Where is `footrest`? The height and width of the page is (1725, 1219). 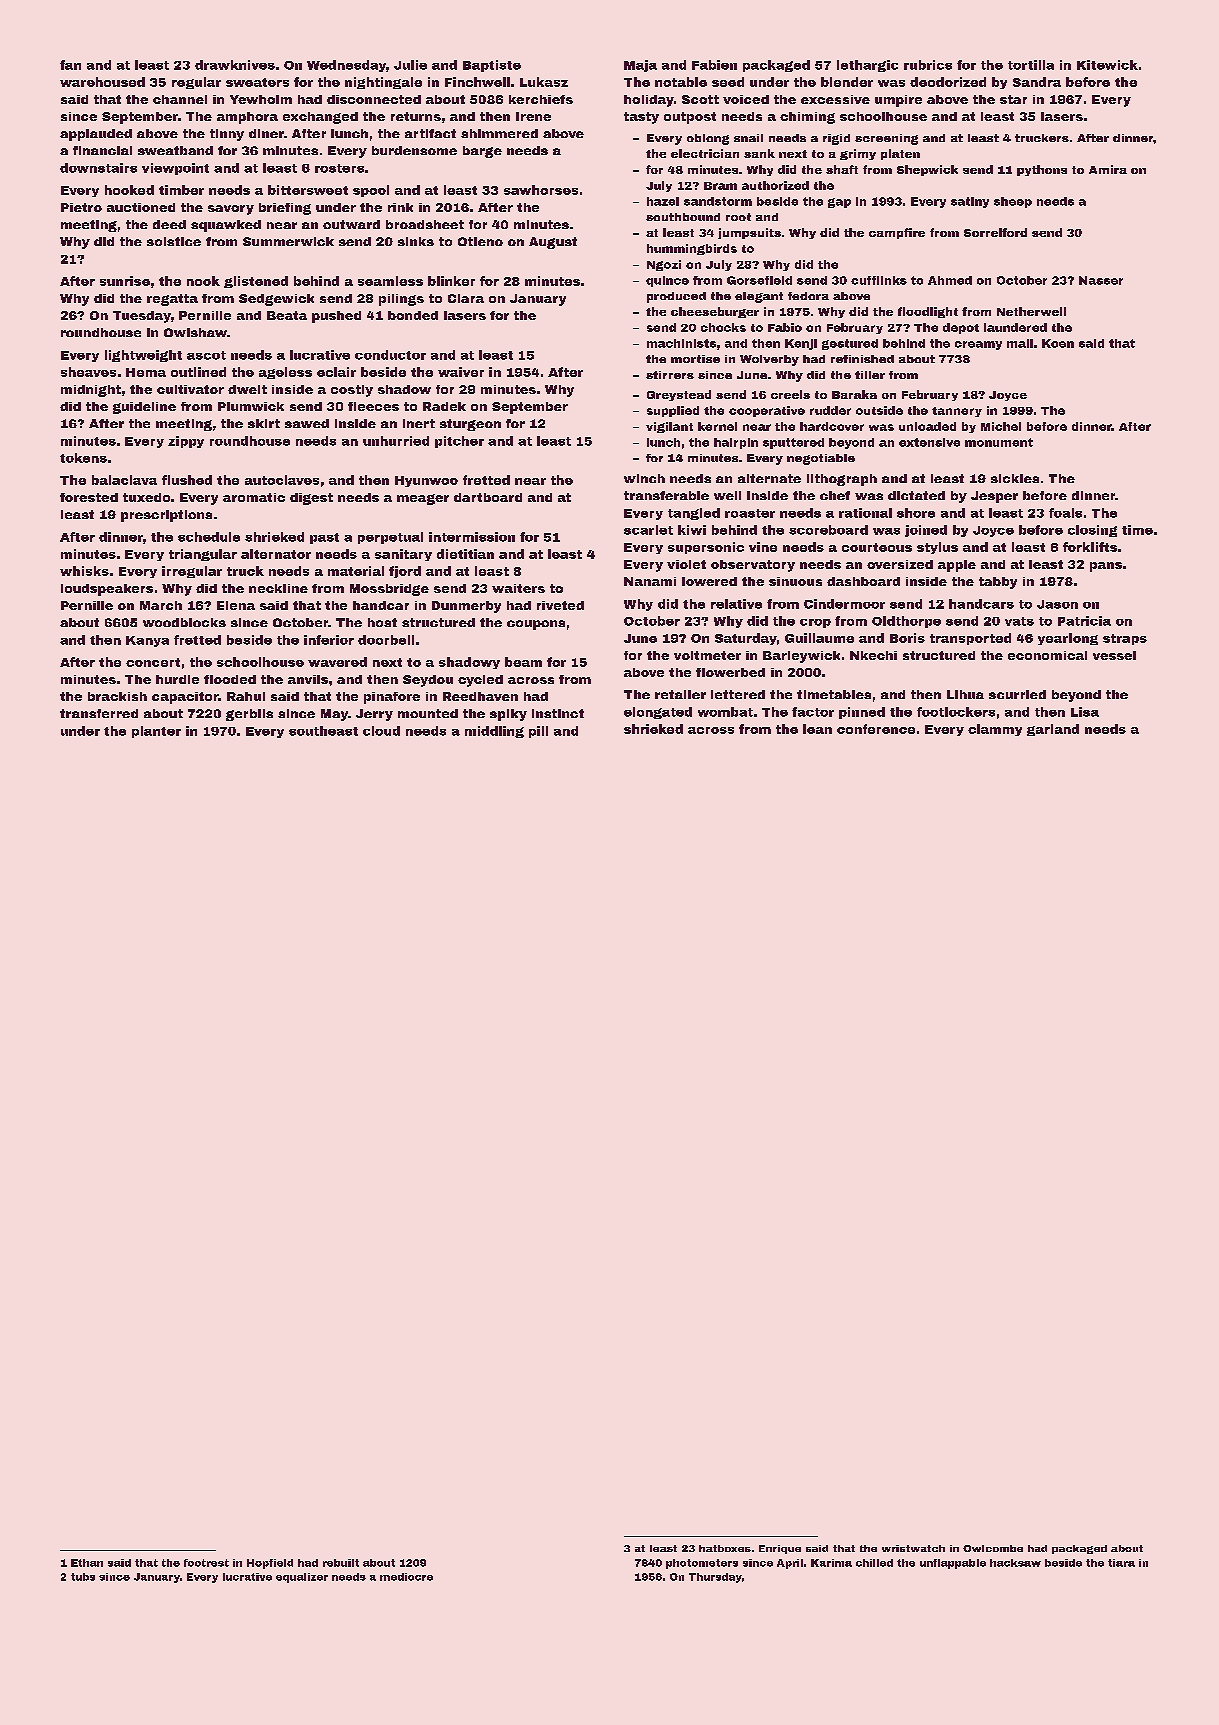 footrest is located at coordinates (206, 1563).
